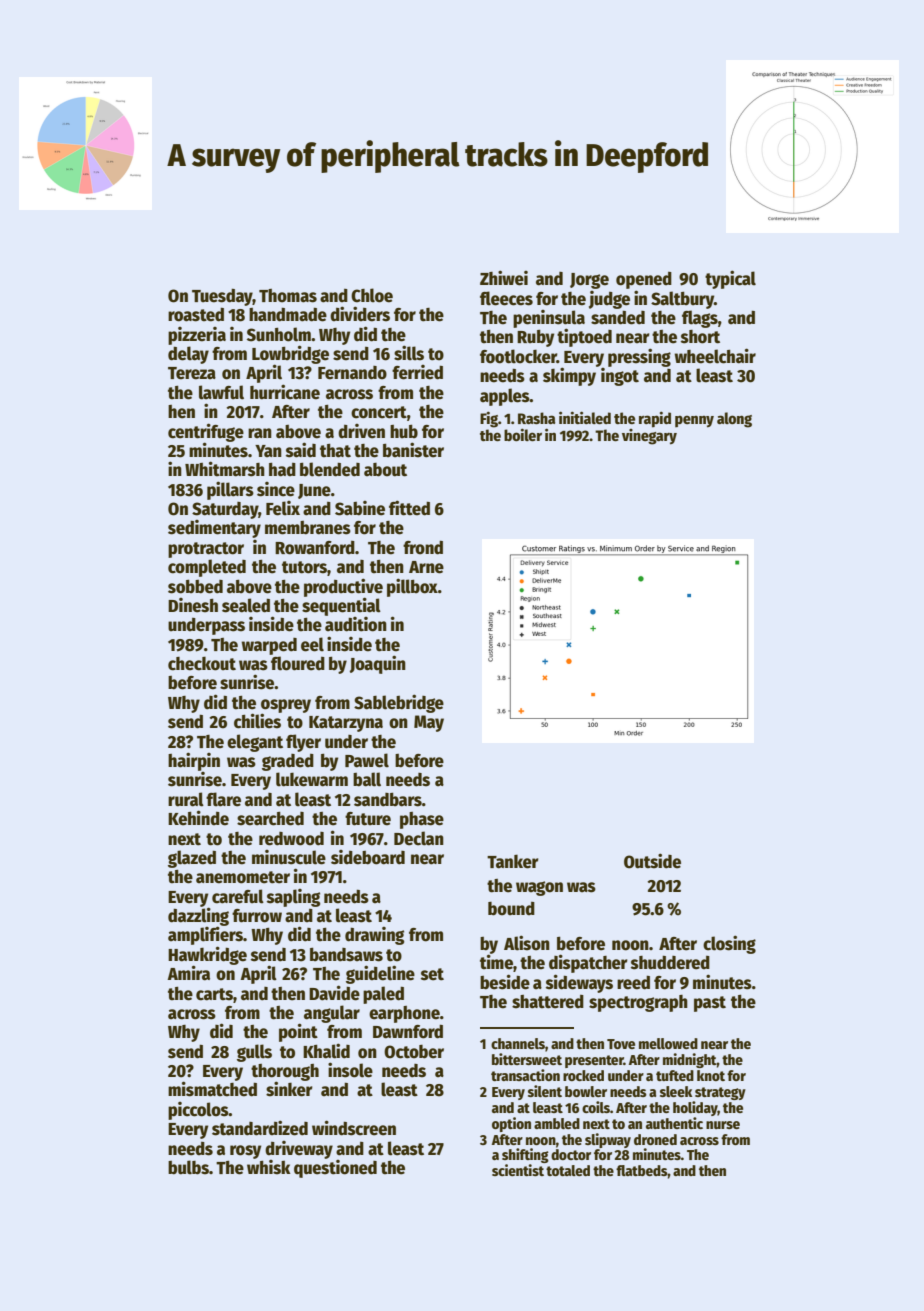  Describe the element at coordinates (372, 295) in the image. I see `Chloe` at that location.
